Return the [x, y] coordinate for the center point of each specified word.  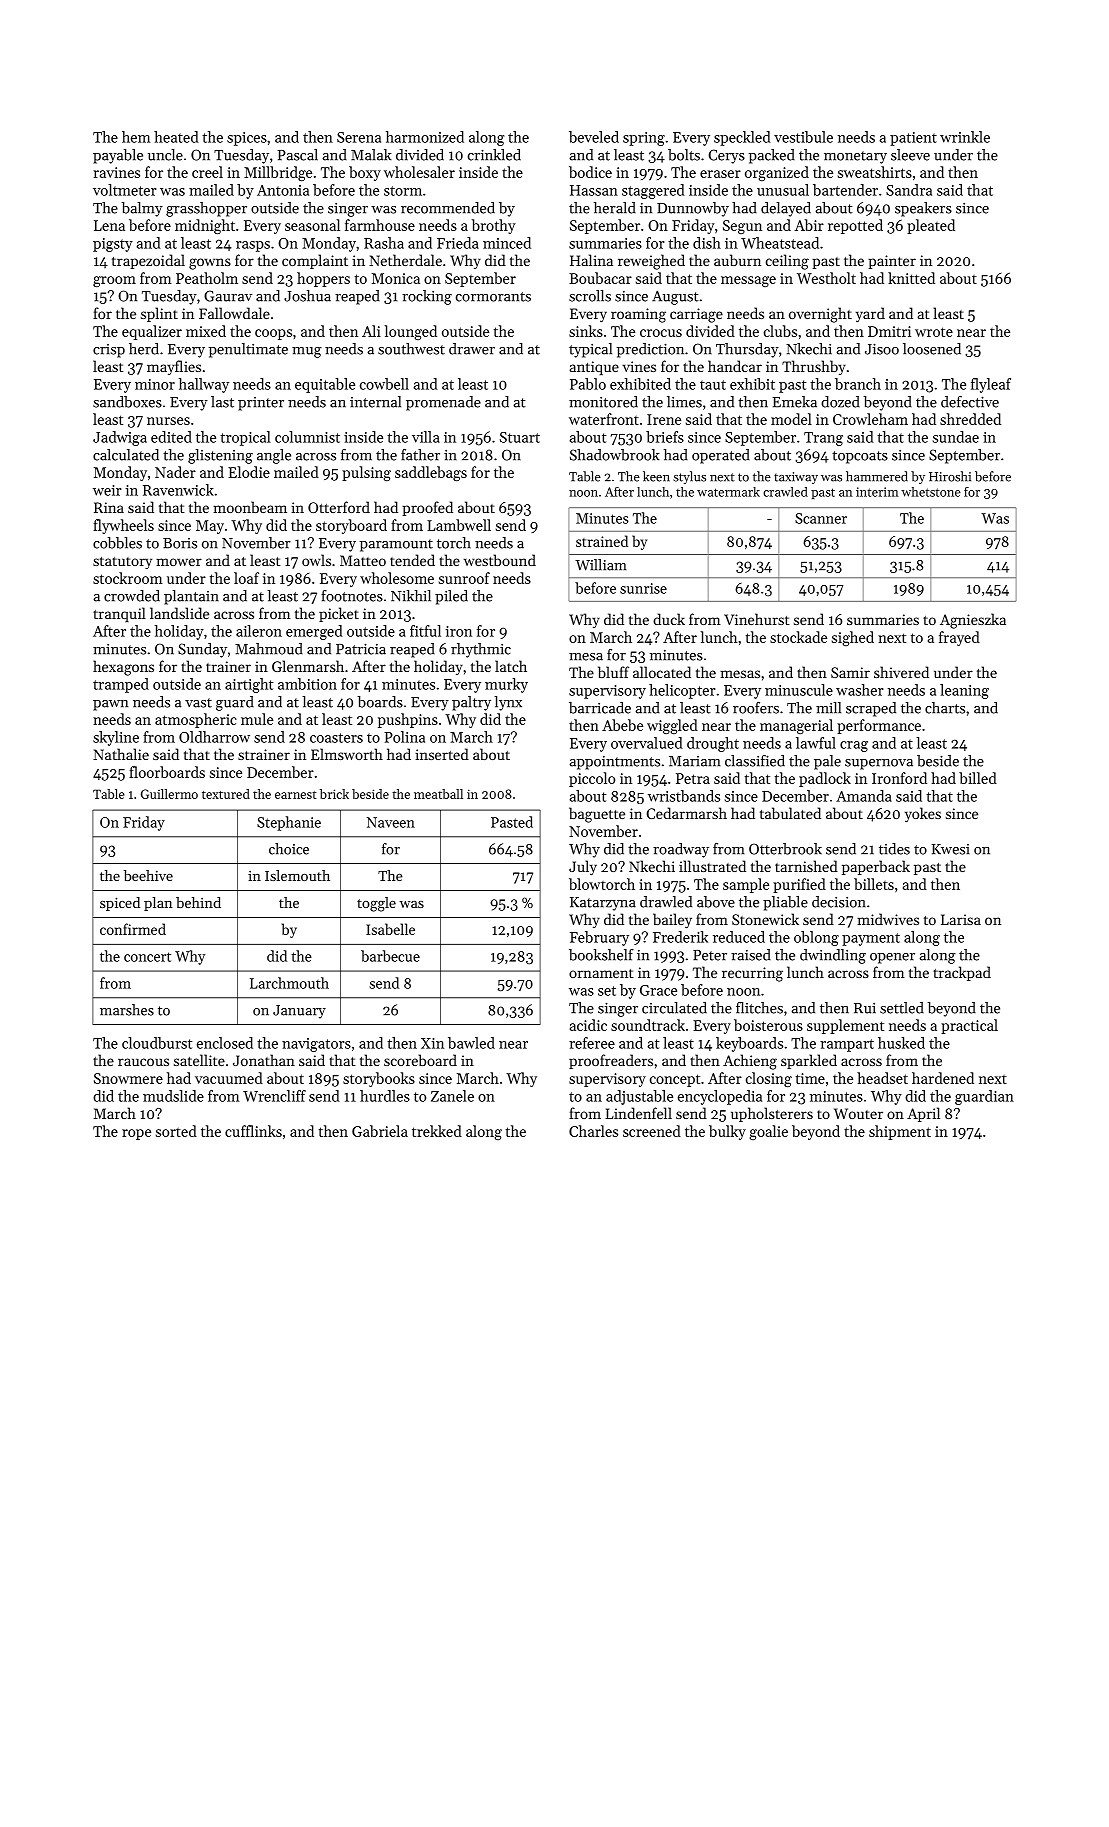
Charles [593, 1131]
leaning [964, 691]
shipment [900, 1132]
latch [511, 666]
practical [969, 1026]
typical [590, 350]
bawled [471, 1043]
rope [136, 1134]
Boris [180, 543]
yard [870, 314]
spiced [120, 904]
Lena [109, 225]
